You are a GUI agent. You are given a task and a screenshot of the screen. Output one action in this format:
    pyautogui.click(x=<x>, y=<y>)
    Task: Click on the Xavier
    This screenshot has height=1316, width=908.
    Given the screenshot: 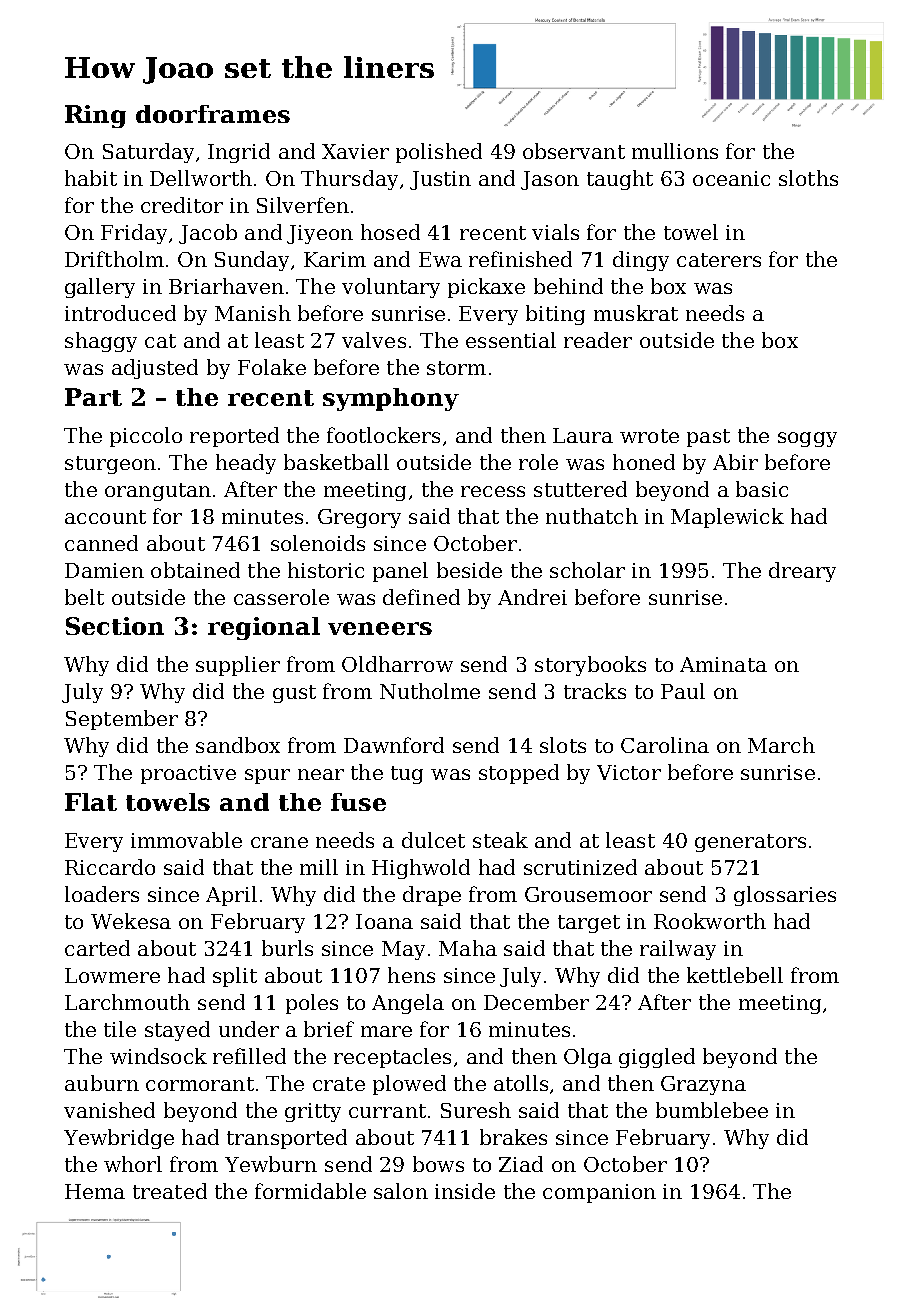 What is the action you would take?
    pyautogui.click(x=355, y=151)
